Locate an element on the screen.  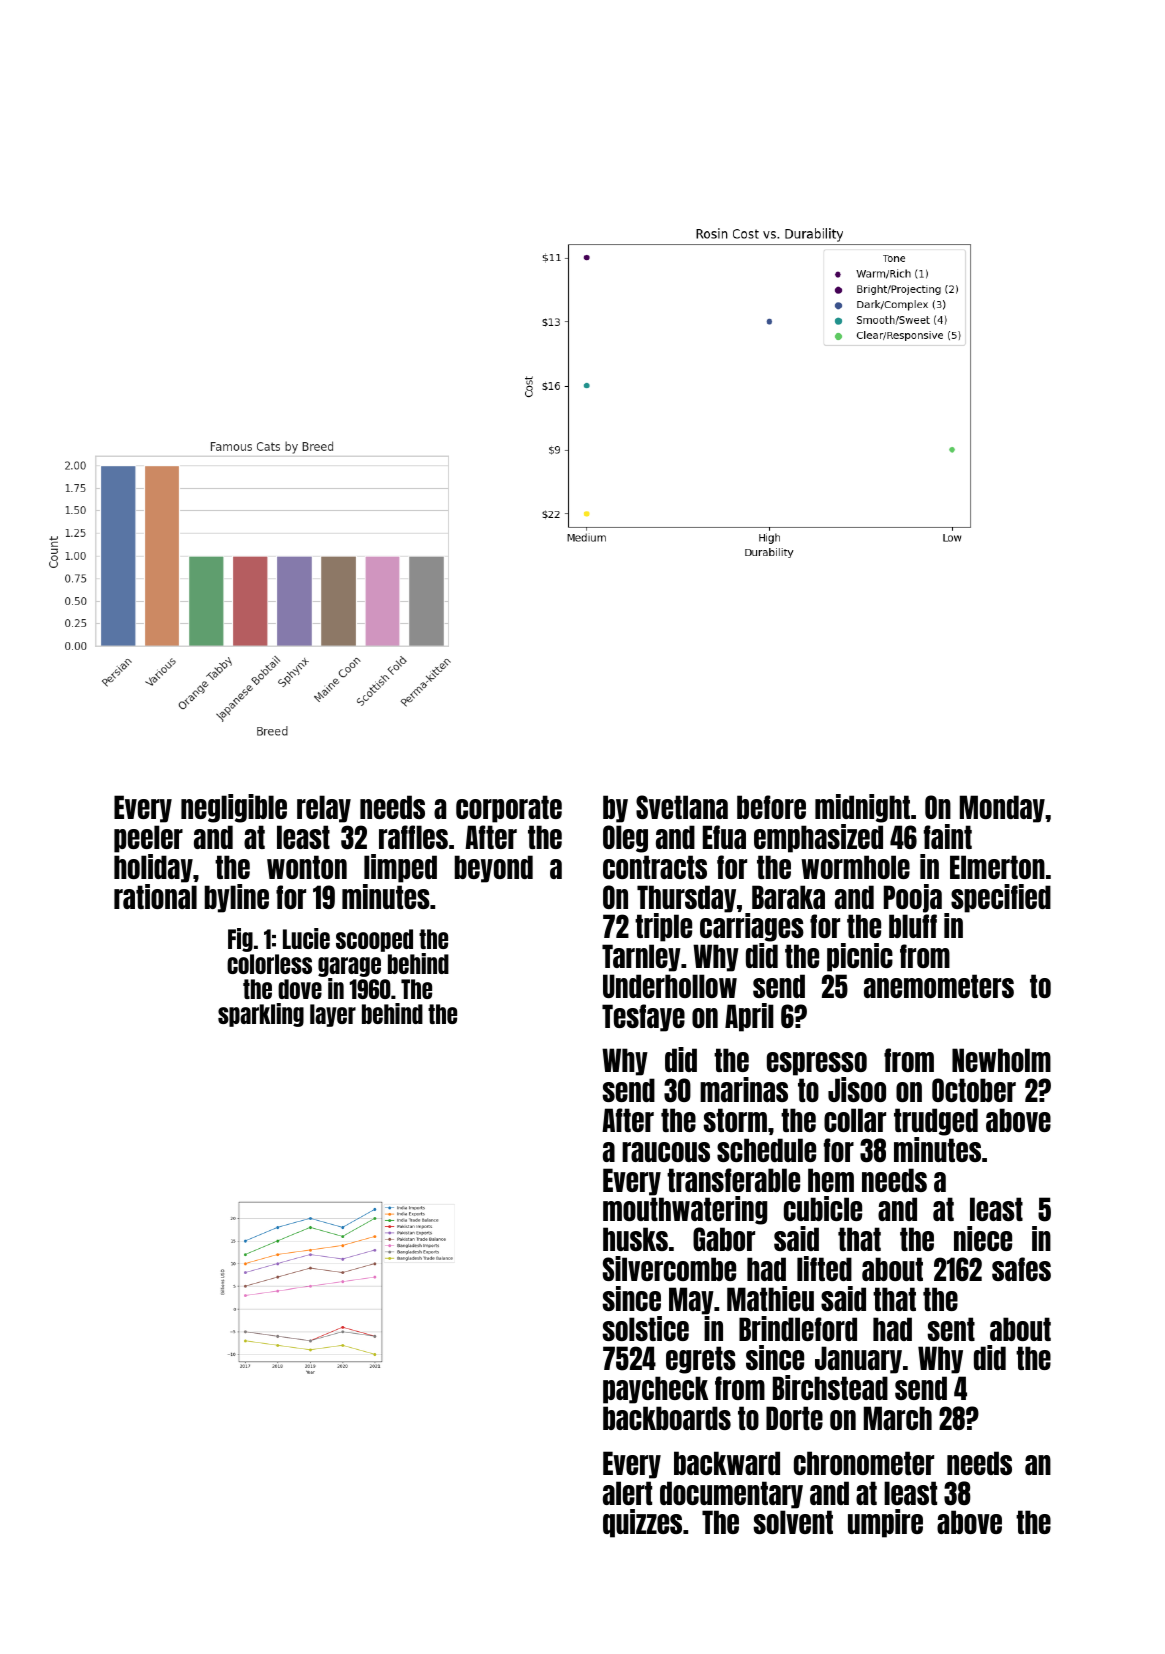
Gabor is located at coordinates (724, 1239).
